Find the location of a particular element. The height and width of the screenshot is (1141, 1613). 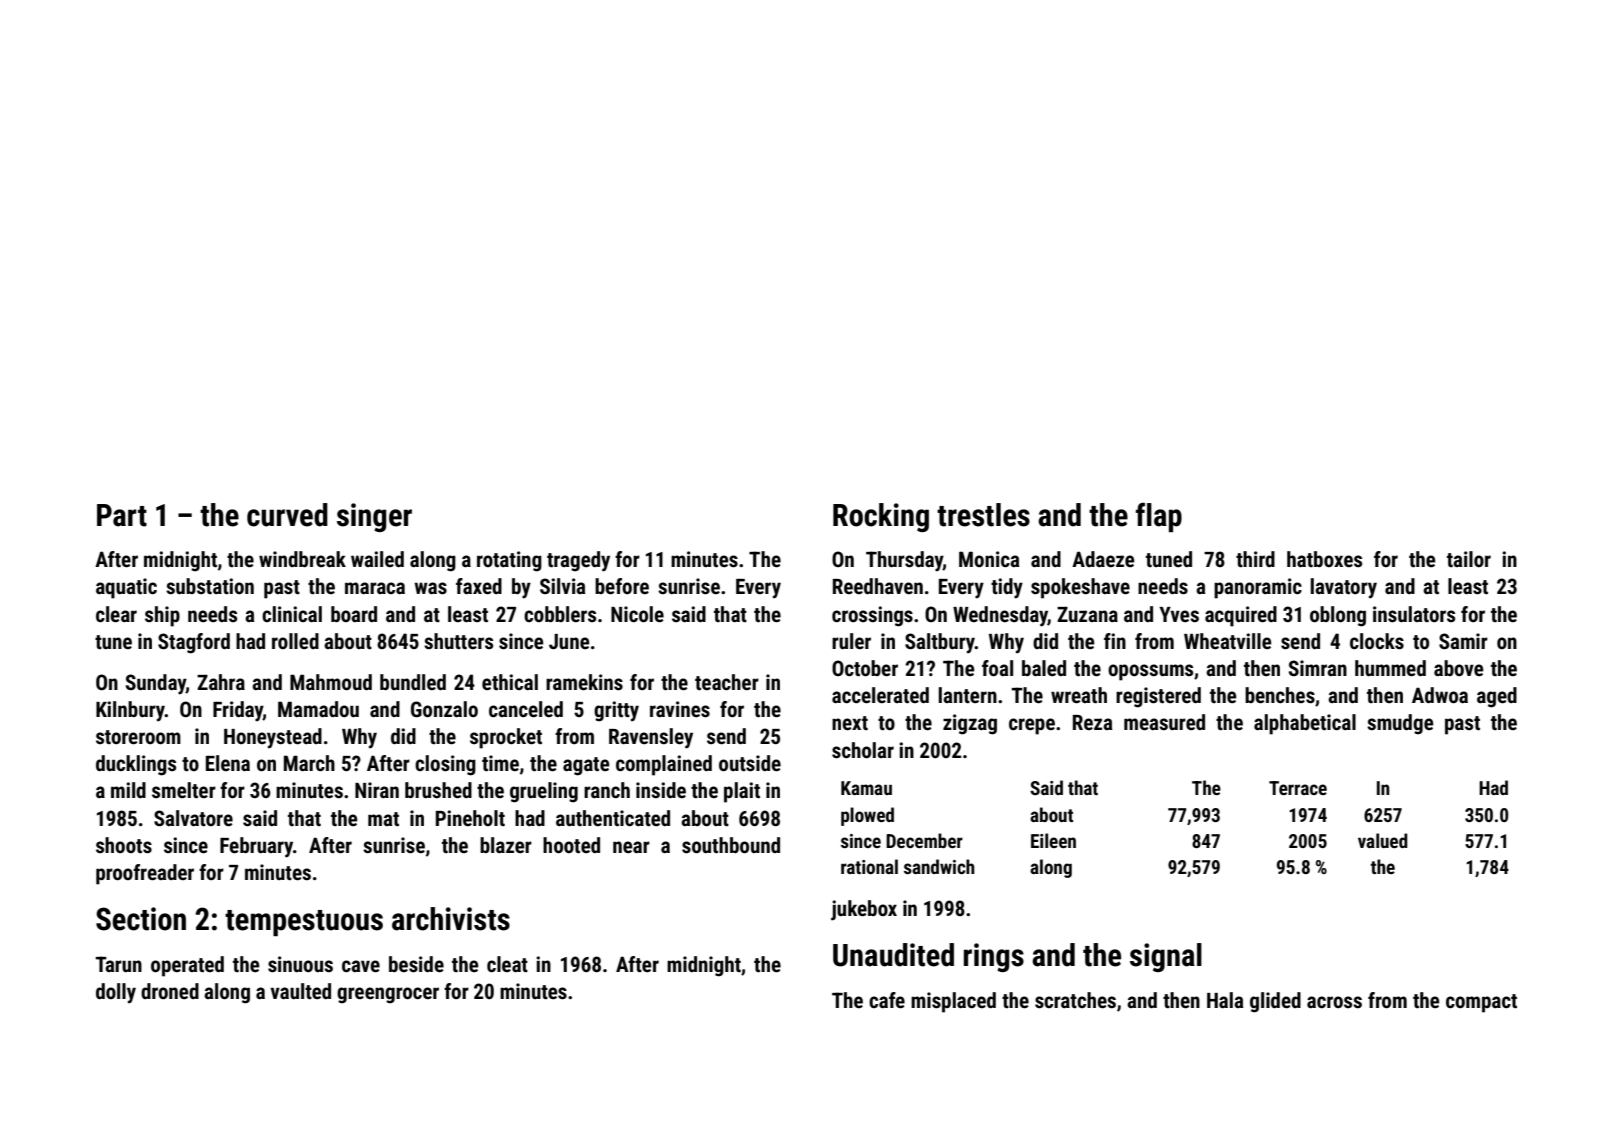

dolly is located at coordinates (116, 993).
